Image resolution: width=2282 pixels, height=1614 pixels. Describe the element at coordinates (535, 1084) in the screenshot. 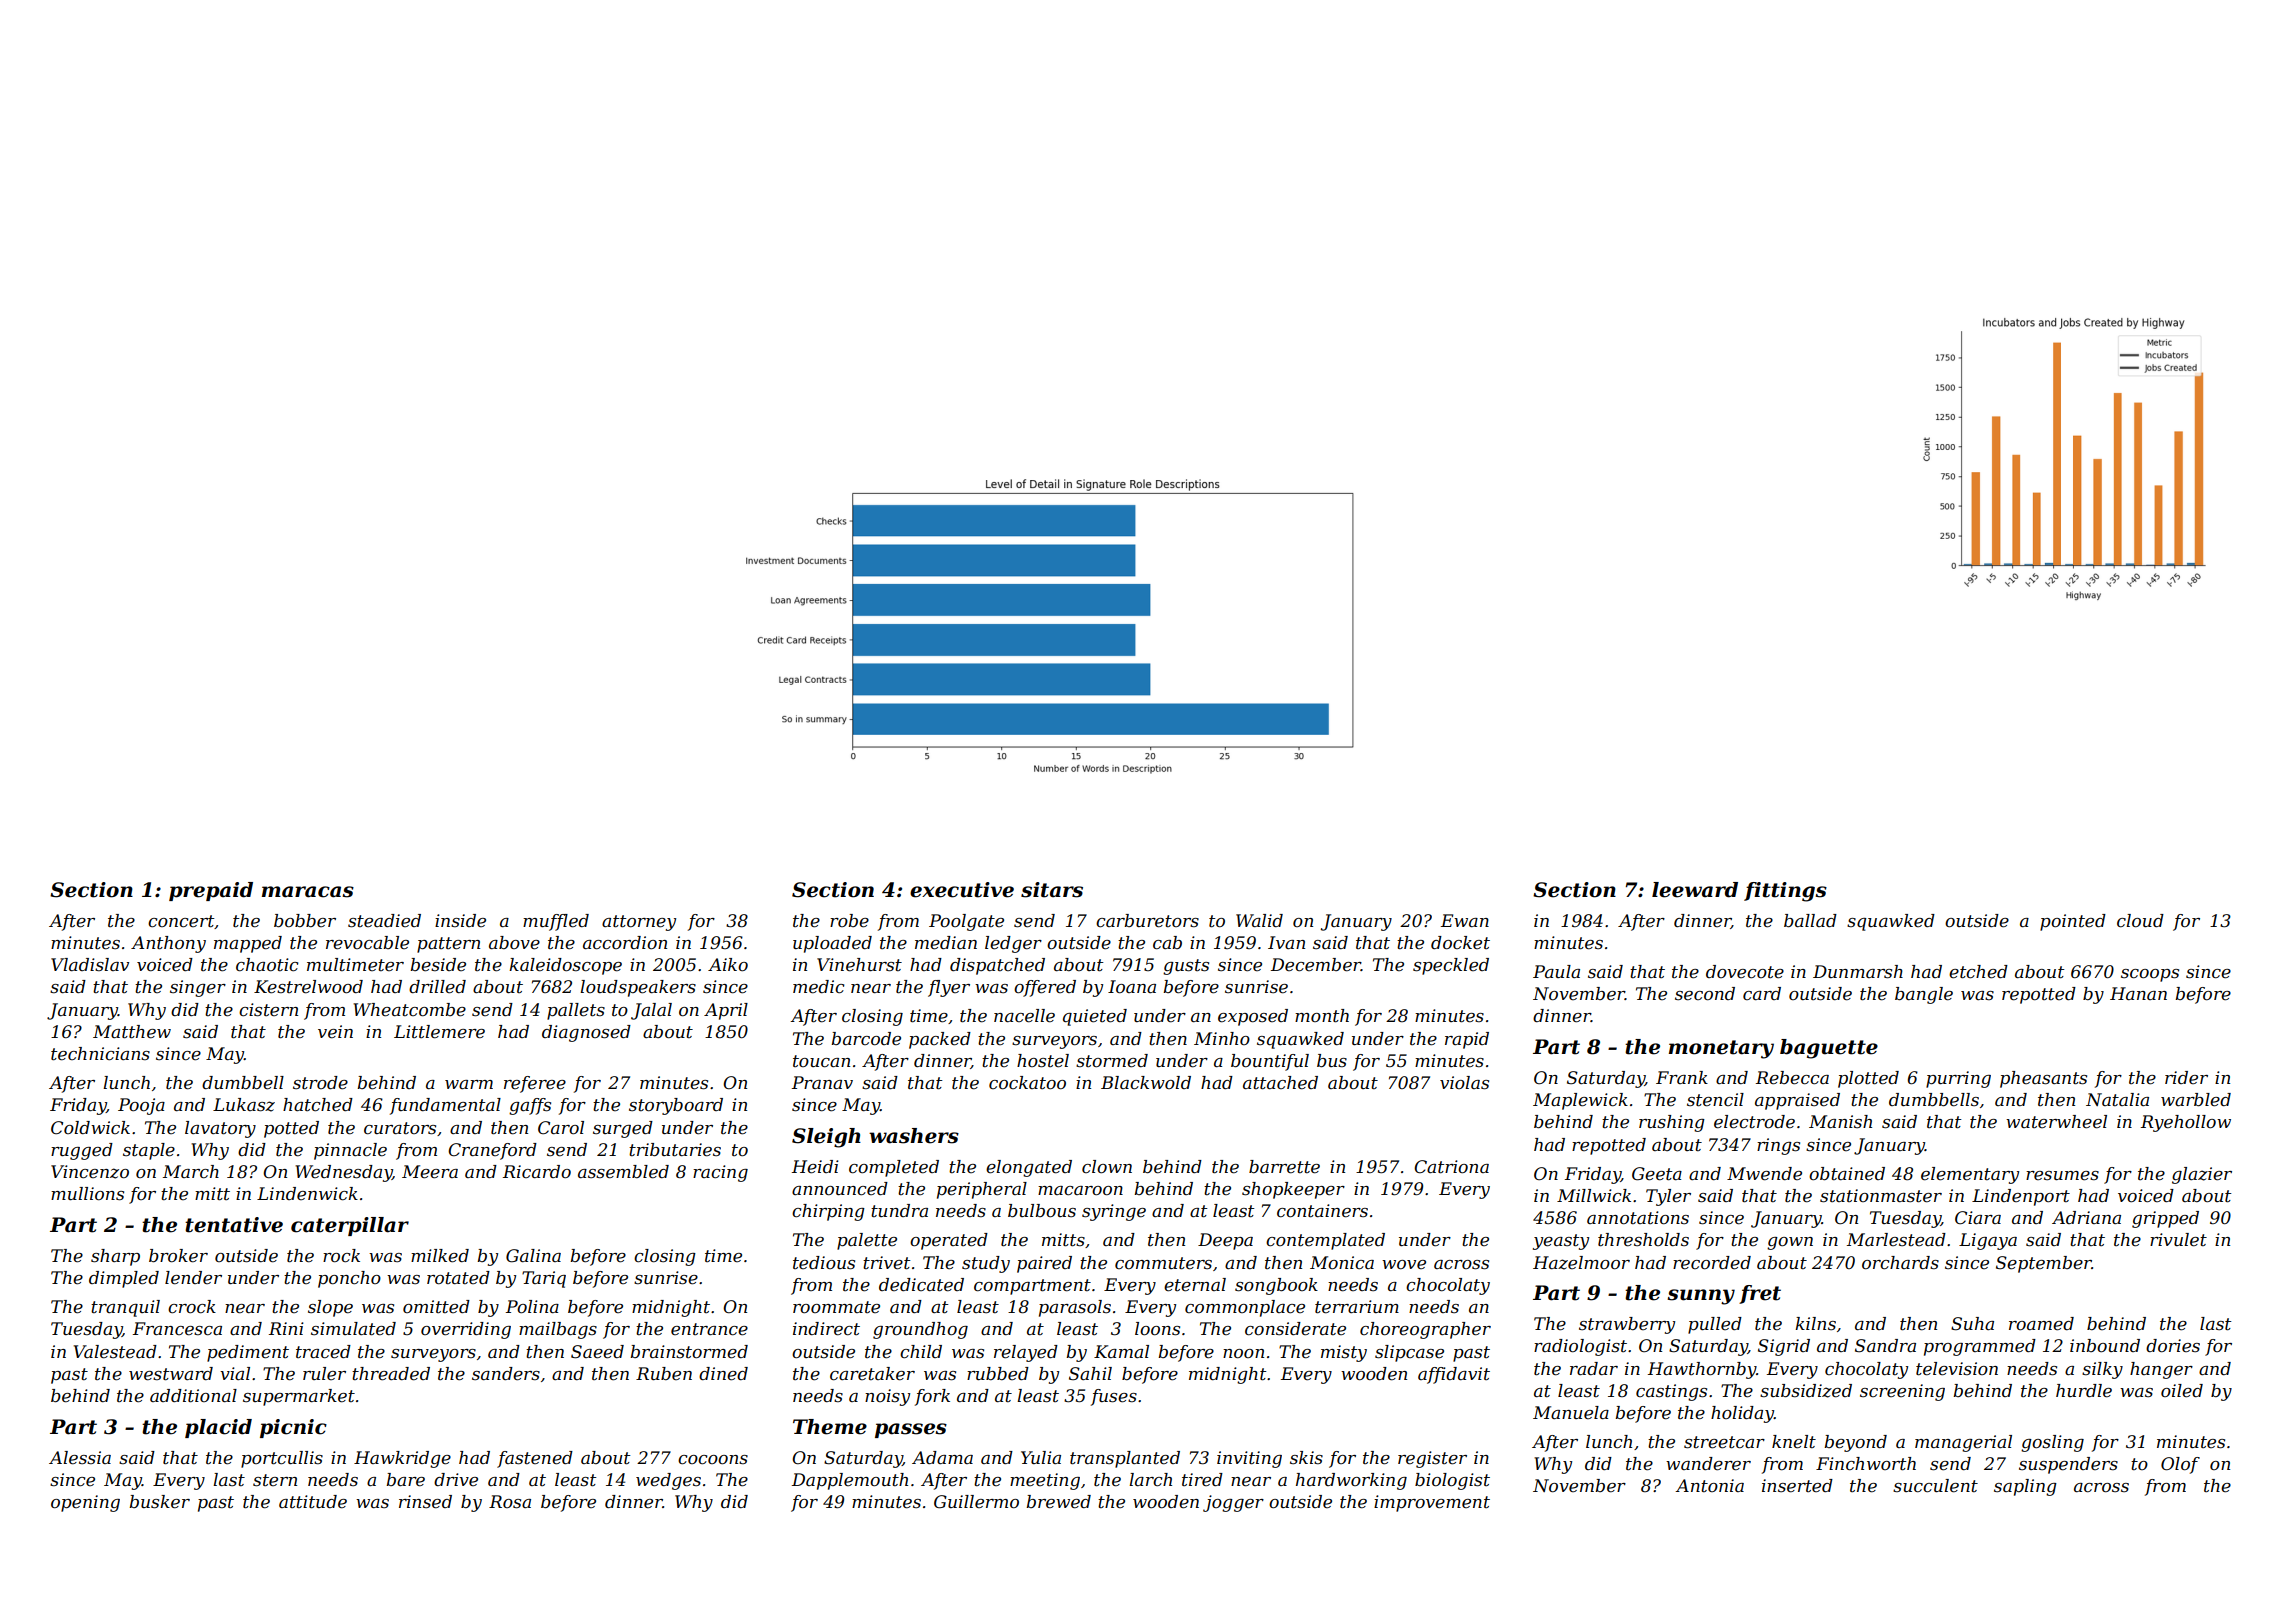

I see `referee` at that location.
